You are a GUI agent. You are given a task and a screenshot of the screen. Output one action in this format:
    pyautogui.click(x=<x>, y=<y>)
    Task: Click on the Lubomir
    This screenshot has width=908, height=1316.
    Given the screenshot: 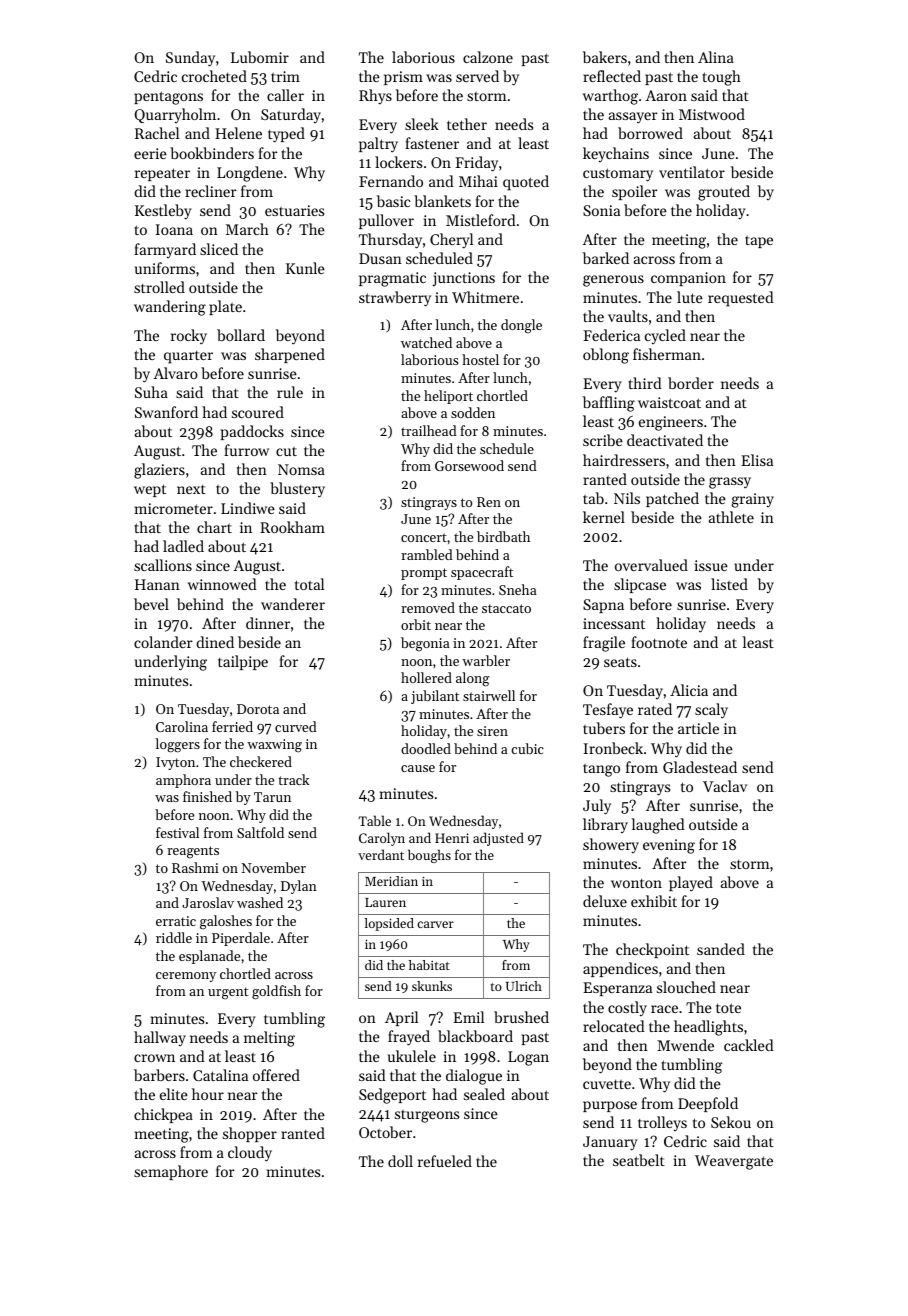 What is the action you would take?
    pyautogui.click(x=260, y=57)
